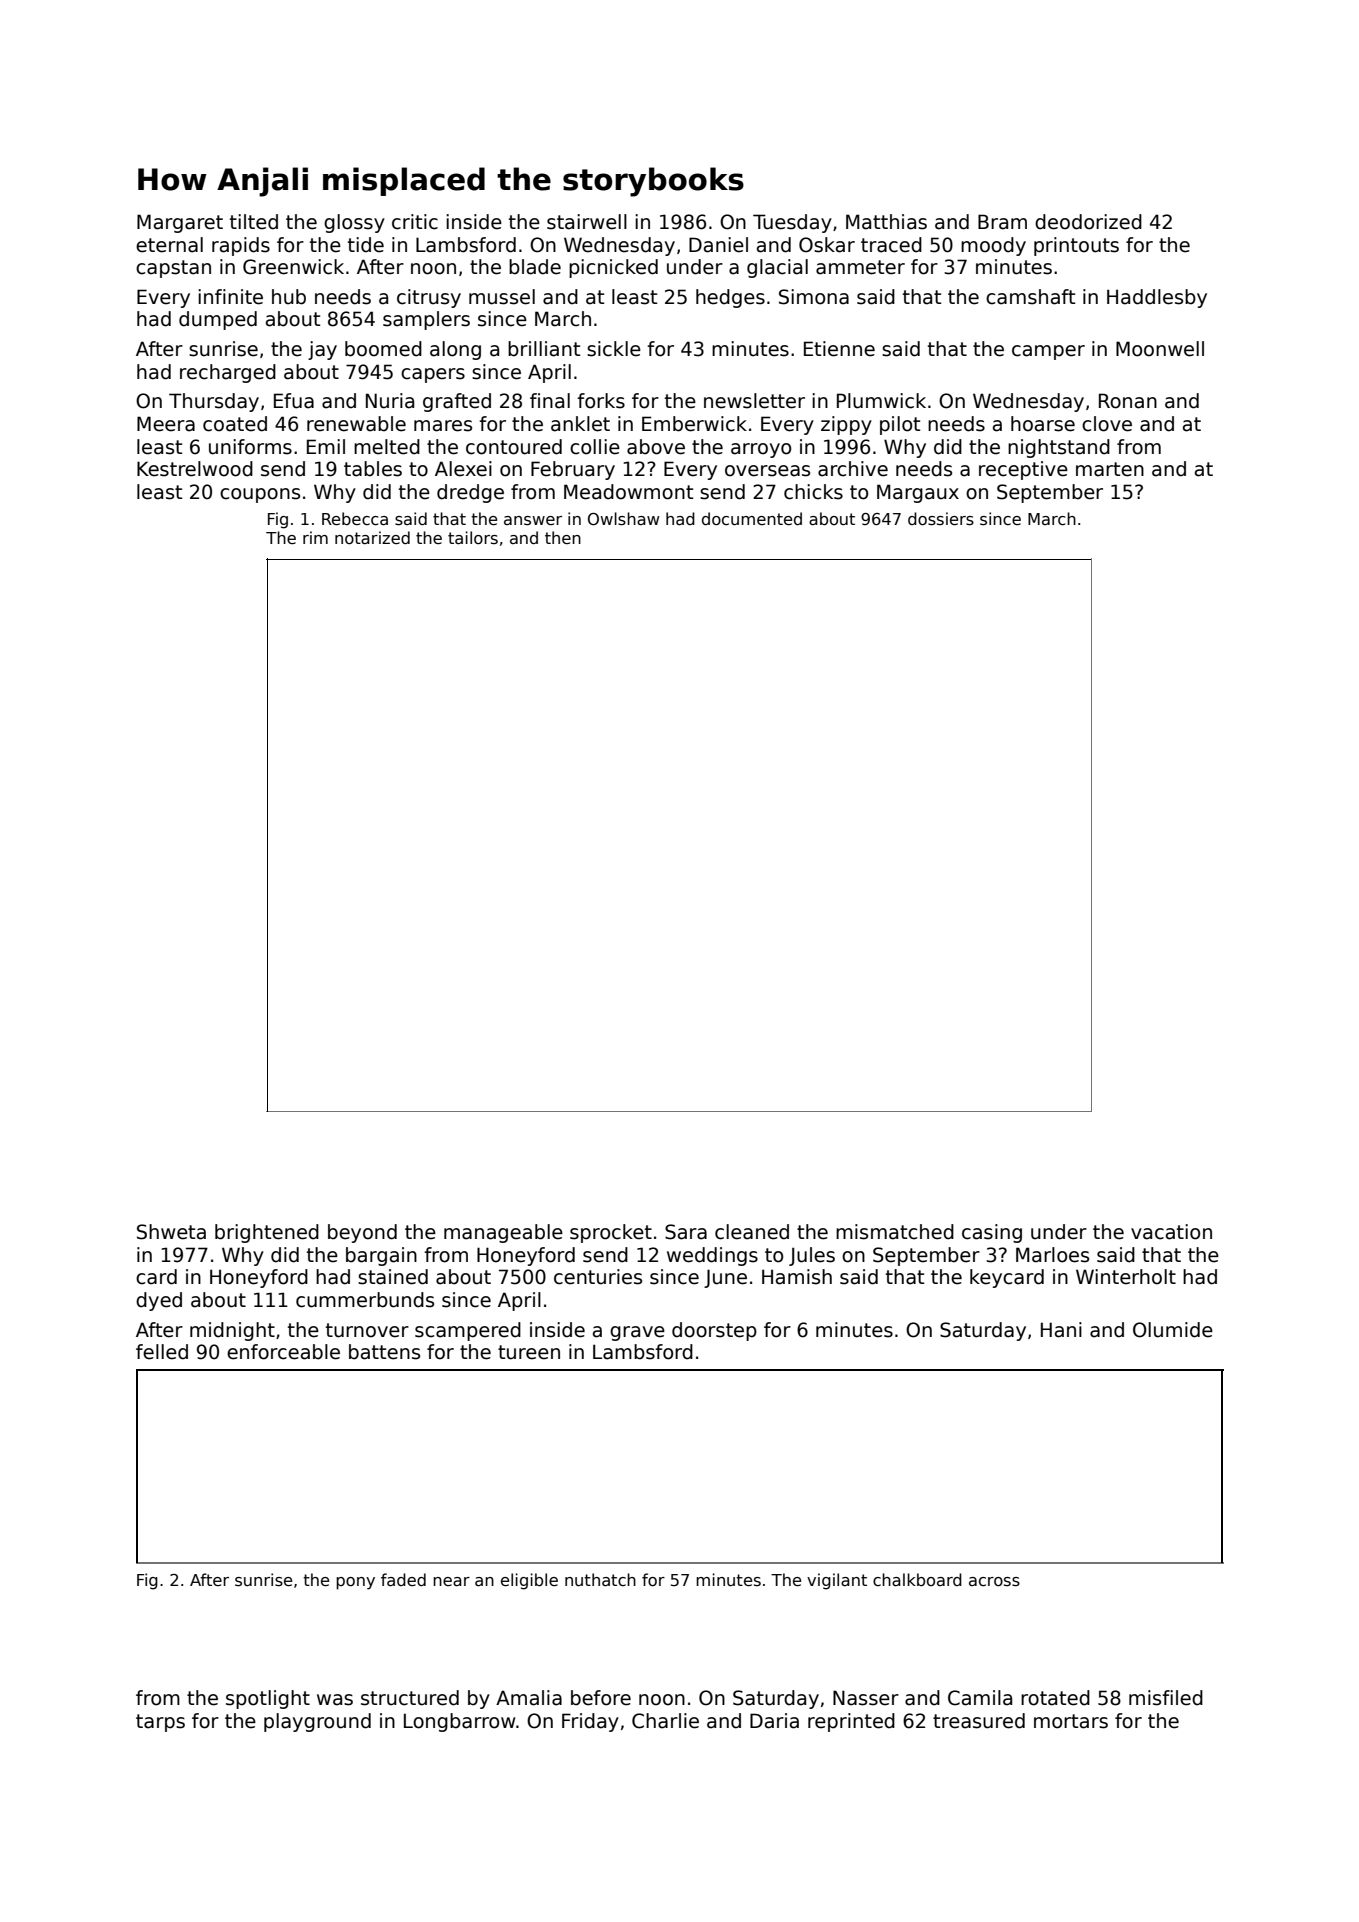 The height and width of the screenshot is (1922, 1359). Describe the element at coordinates (160, 1723) in the screenshot. I see `tarps` at that location.
